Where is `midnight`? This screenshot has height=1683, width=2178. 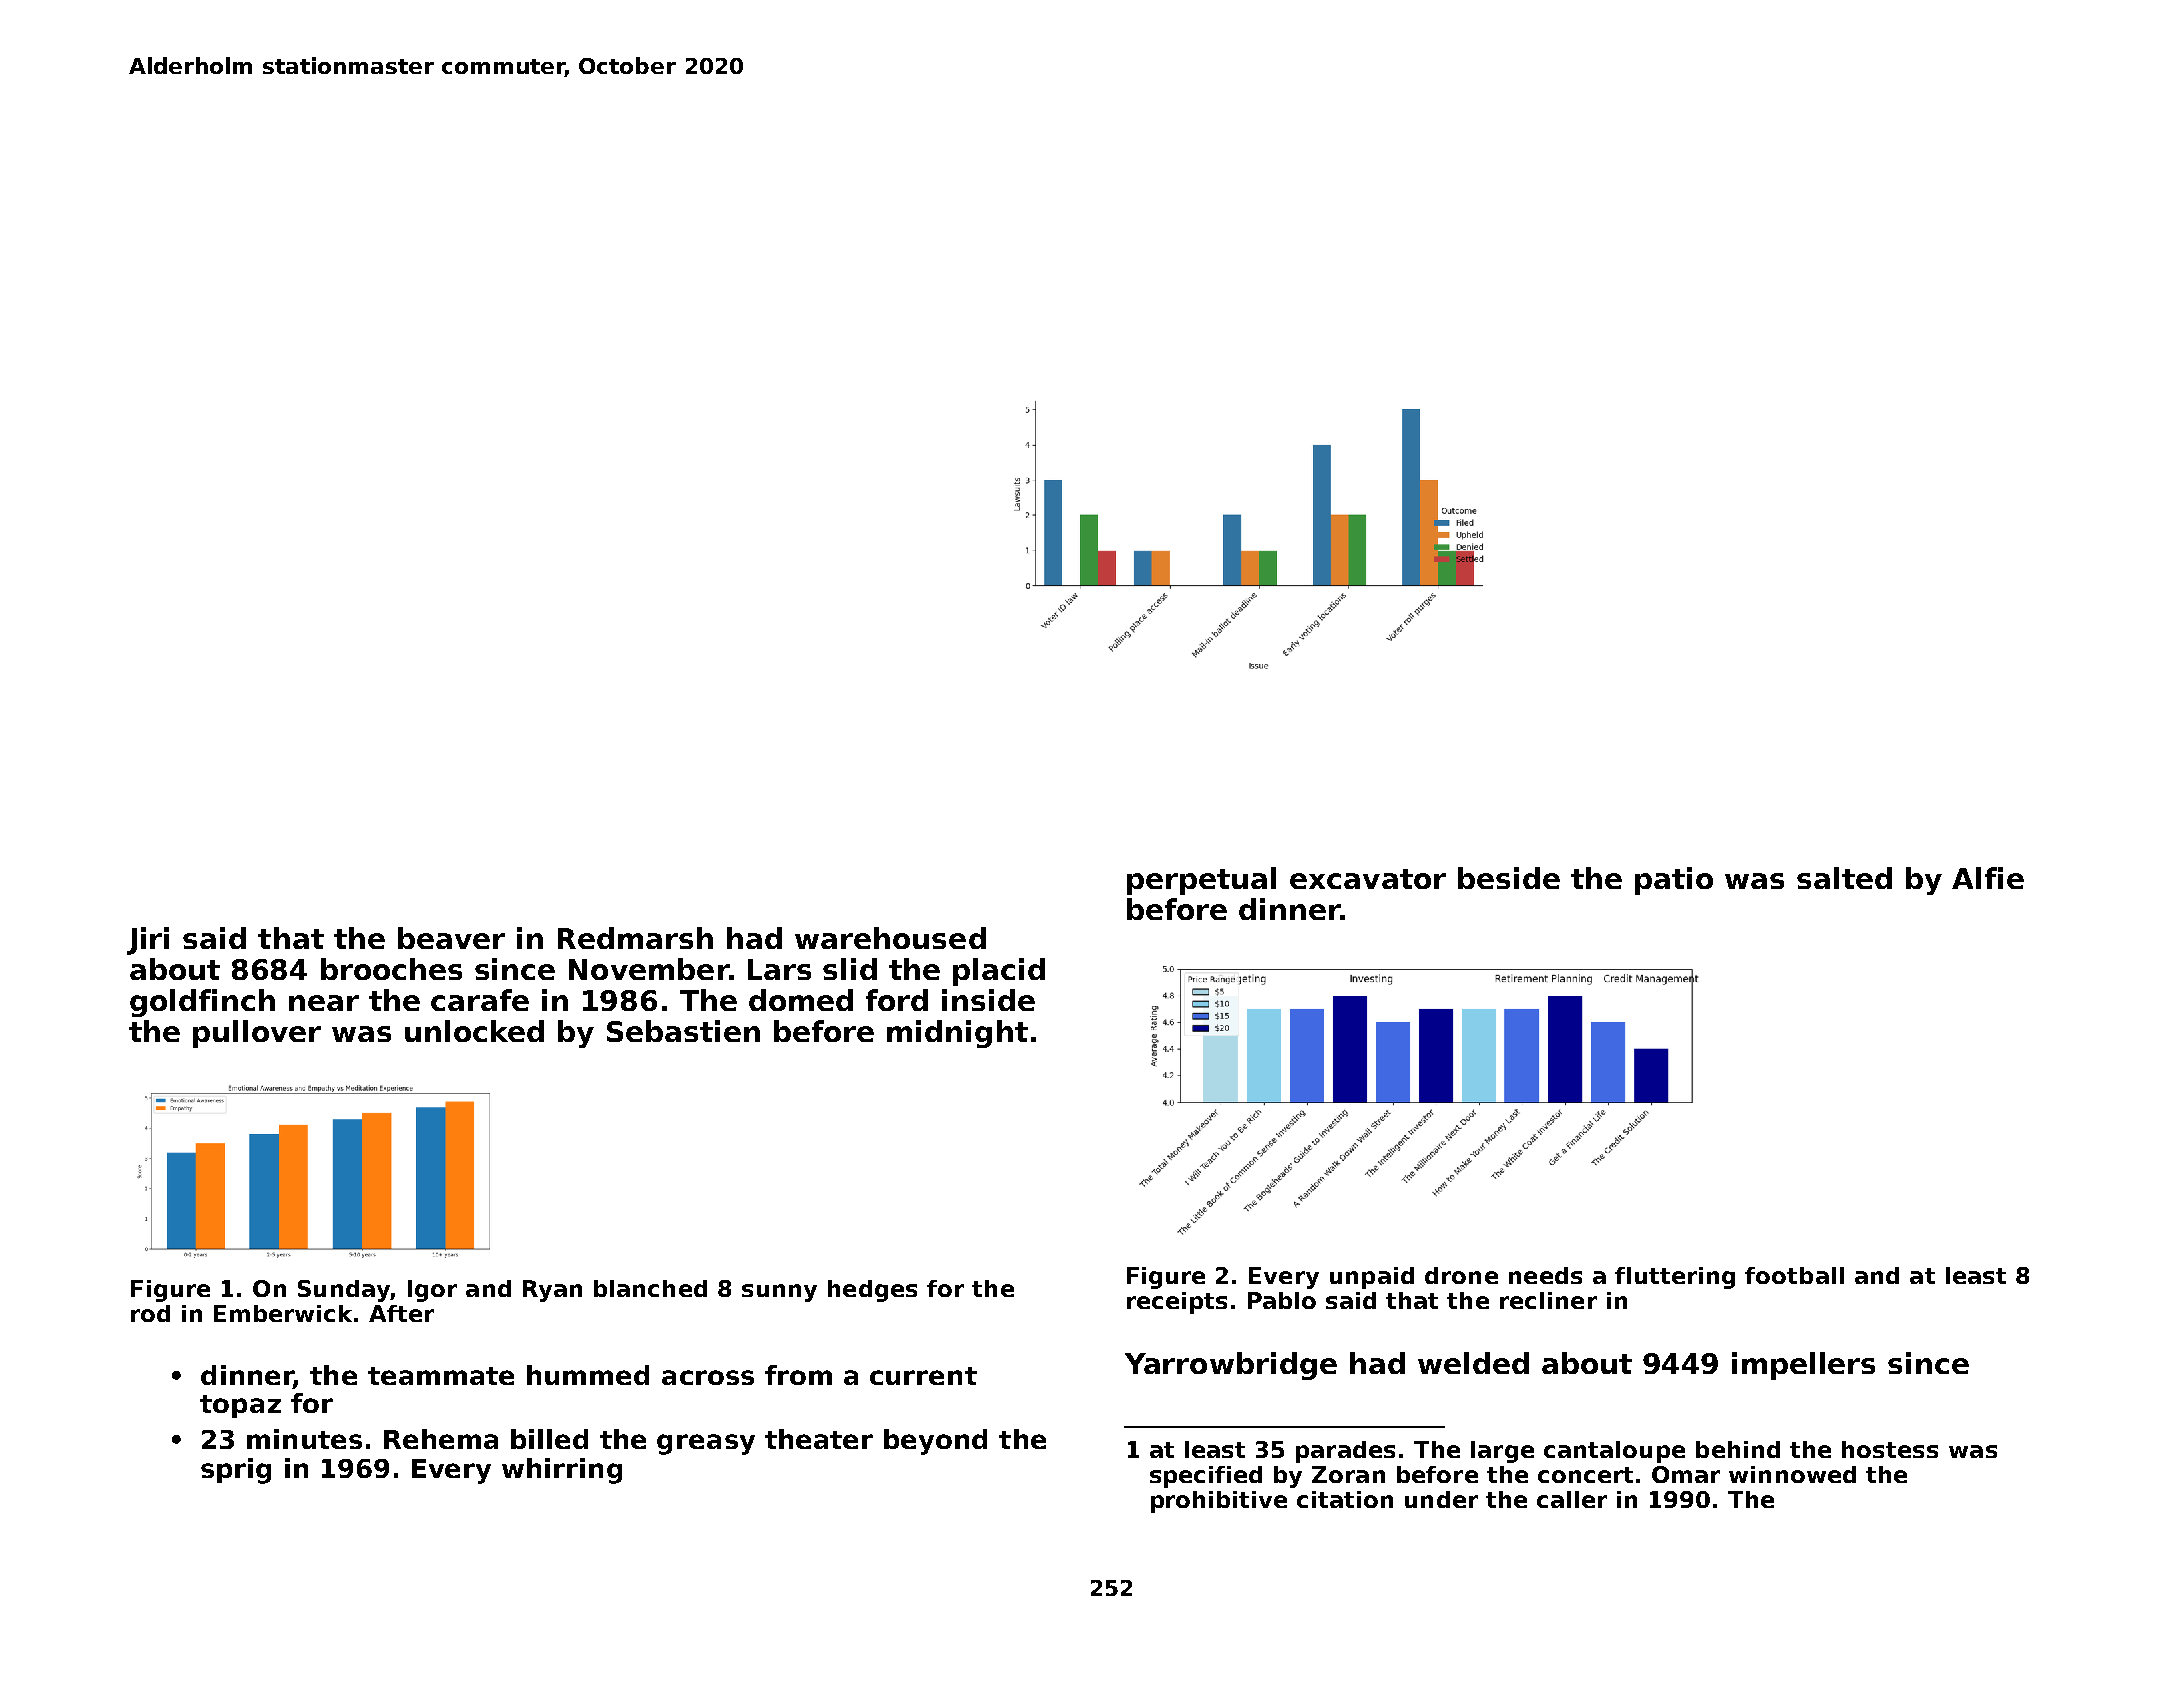
midnight is located at coordinates (957, 1034).
